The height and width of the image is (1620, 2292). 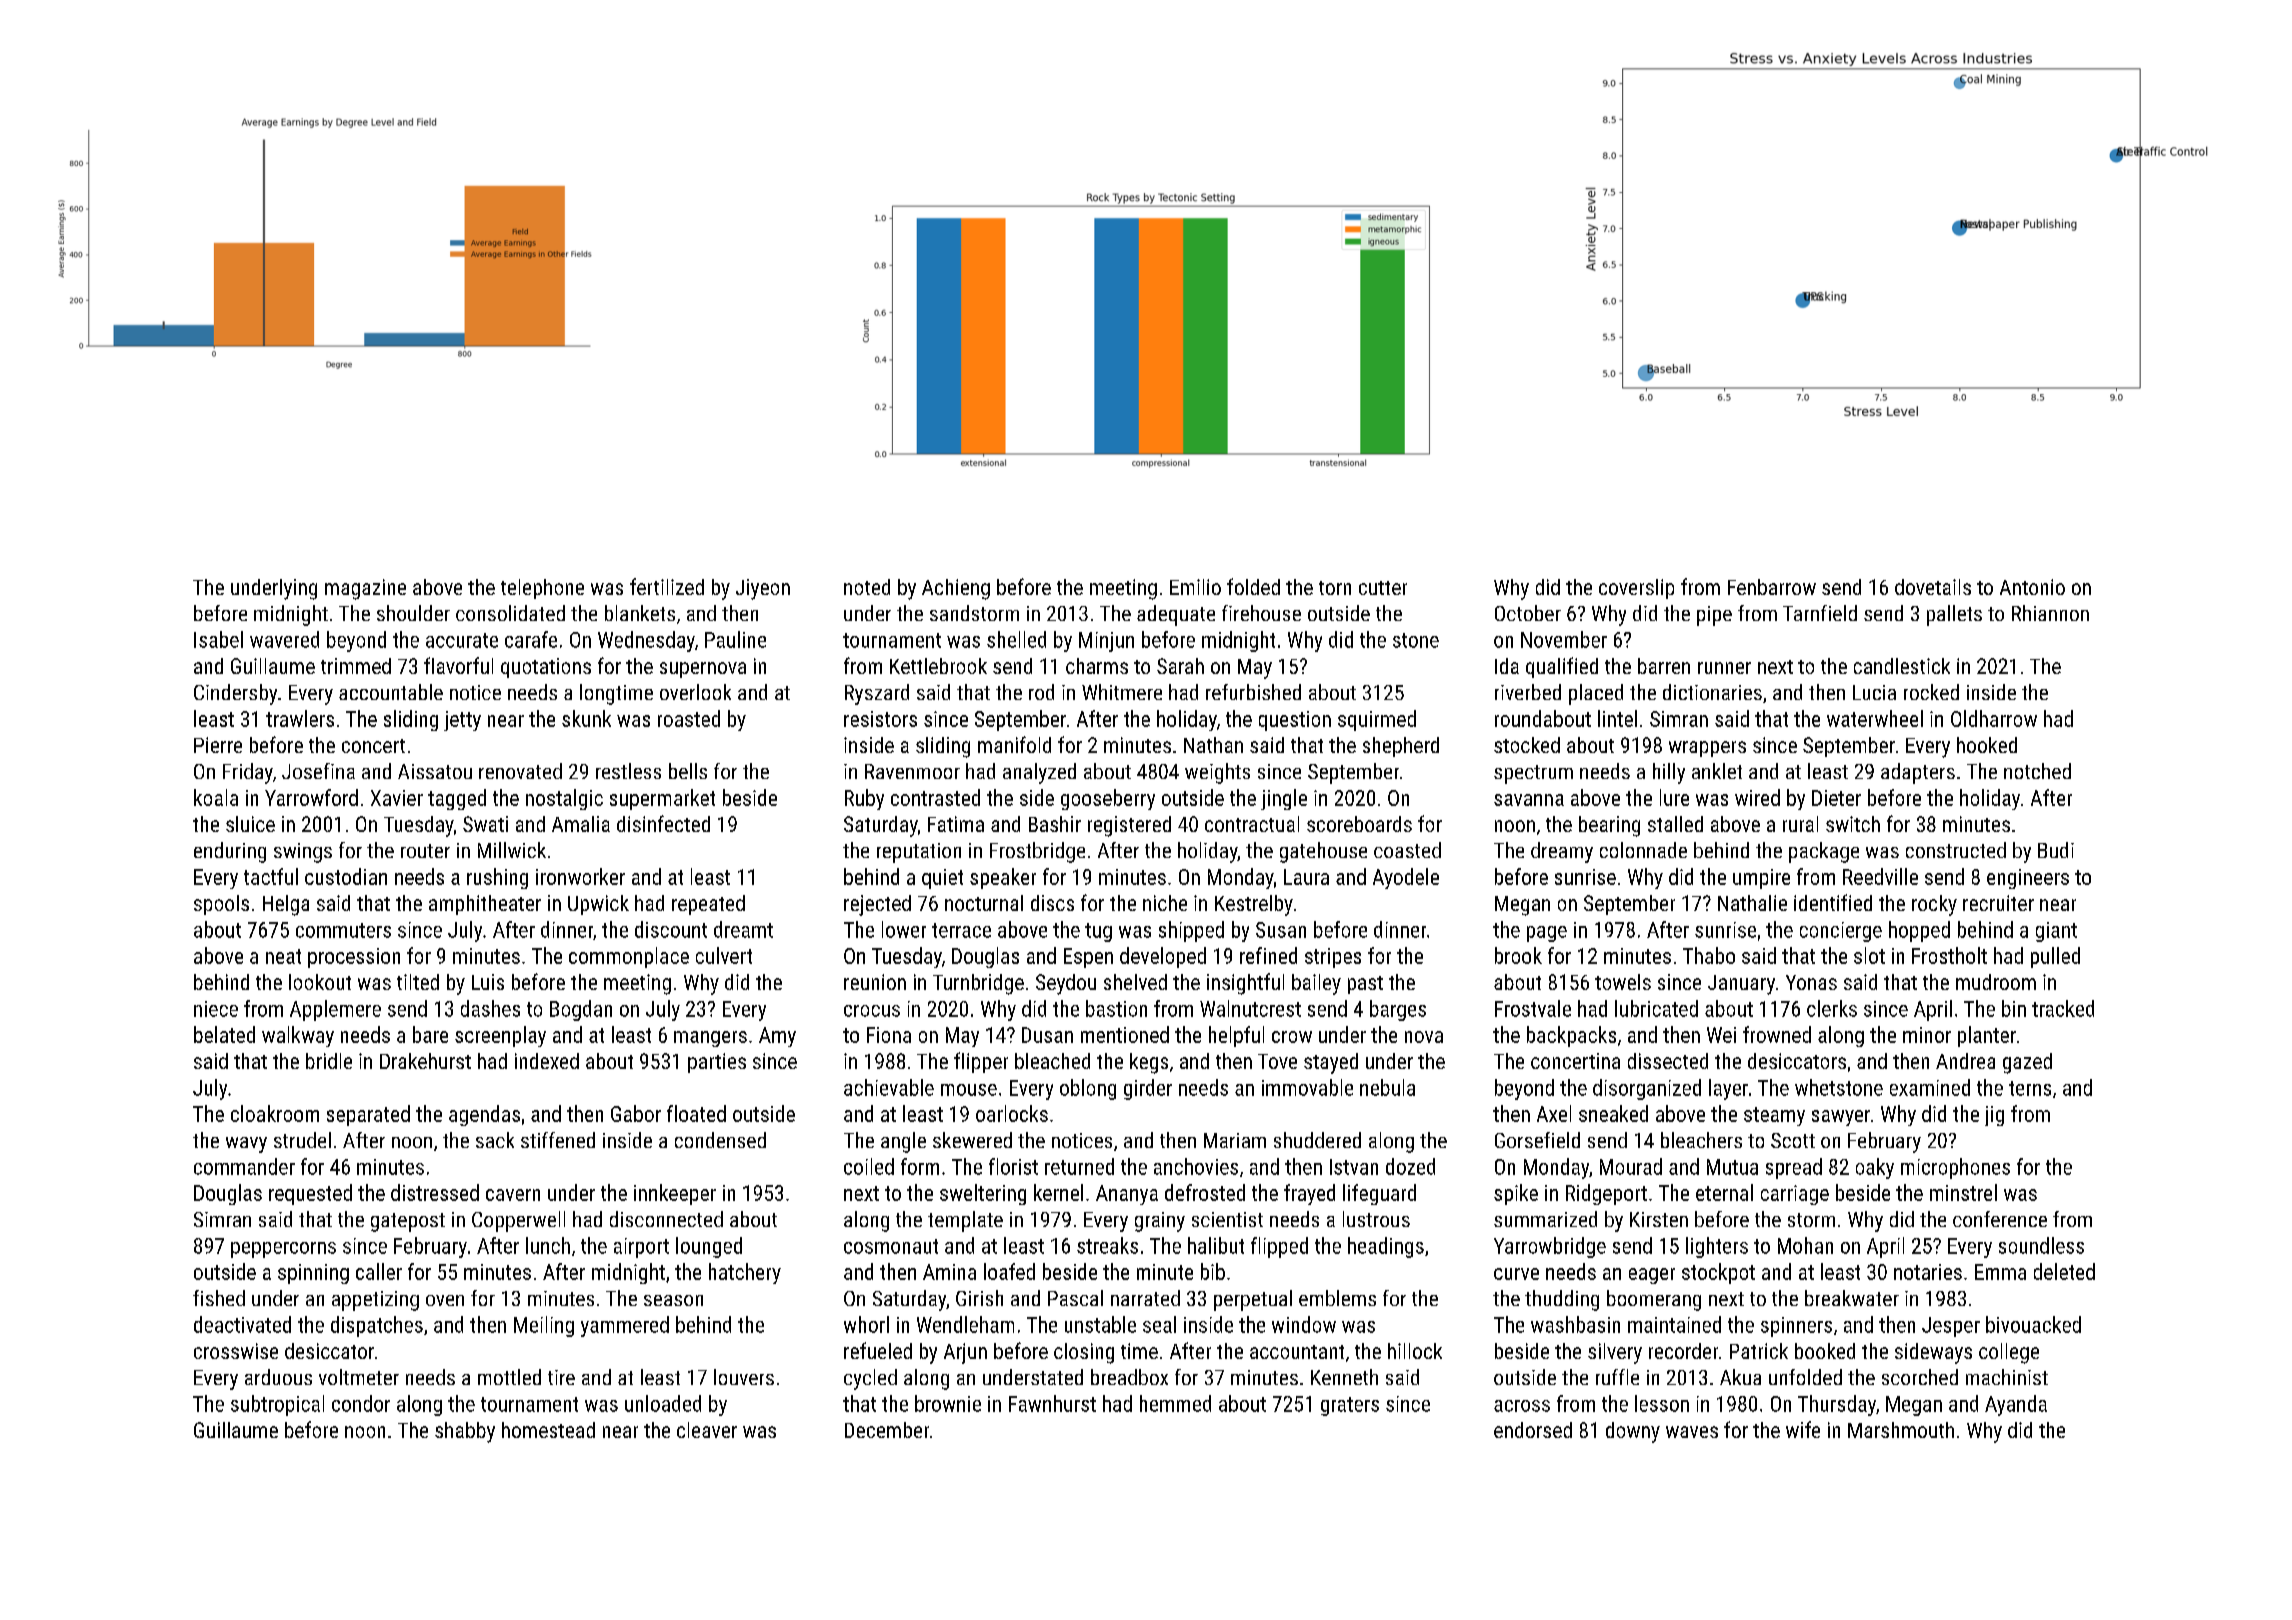 What do you see at coordinates (707, 1430) in the image?
I see `cleaver` at bounding box center [707, 1430].
